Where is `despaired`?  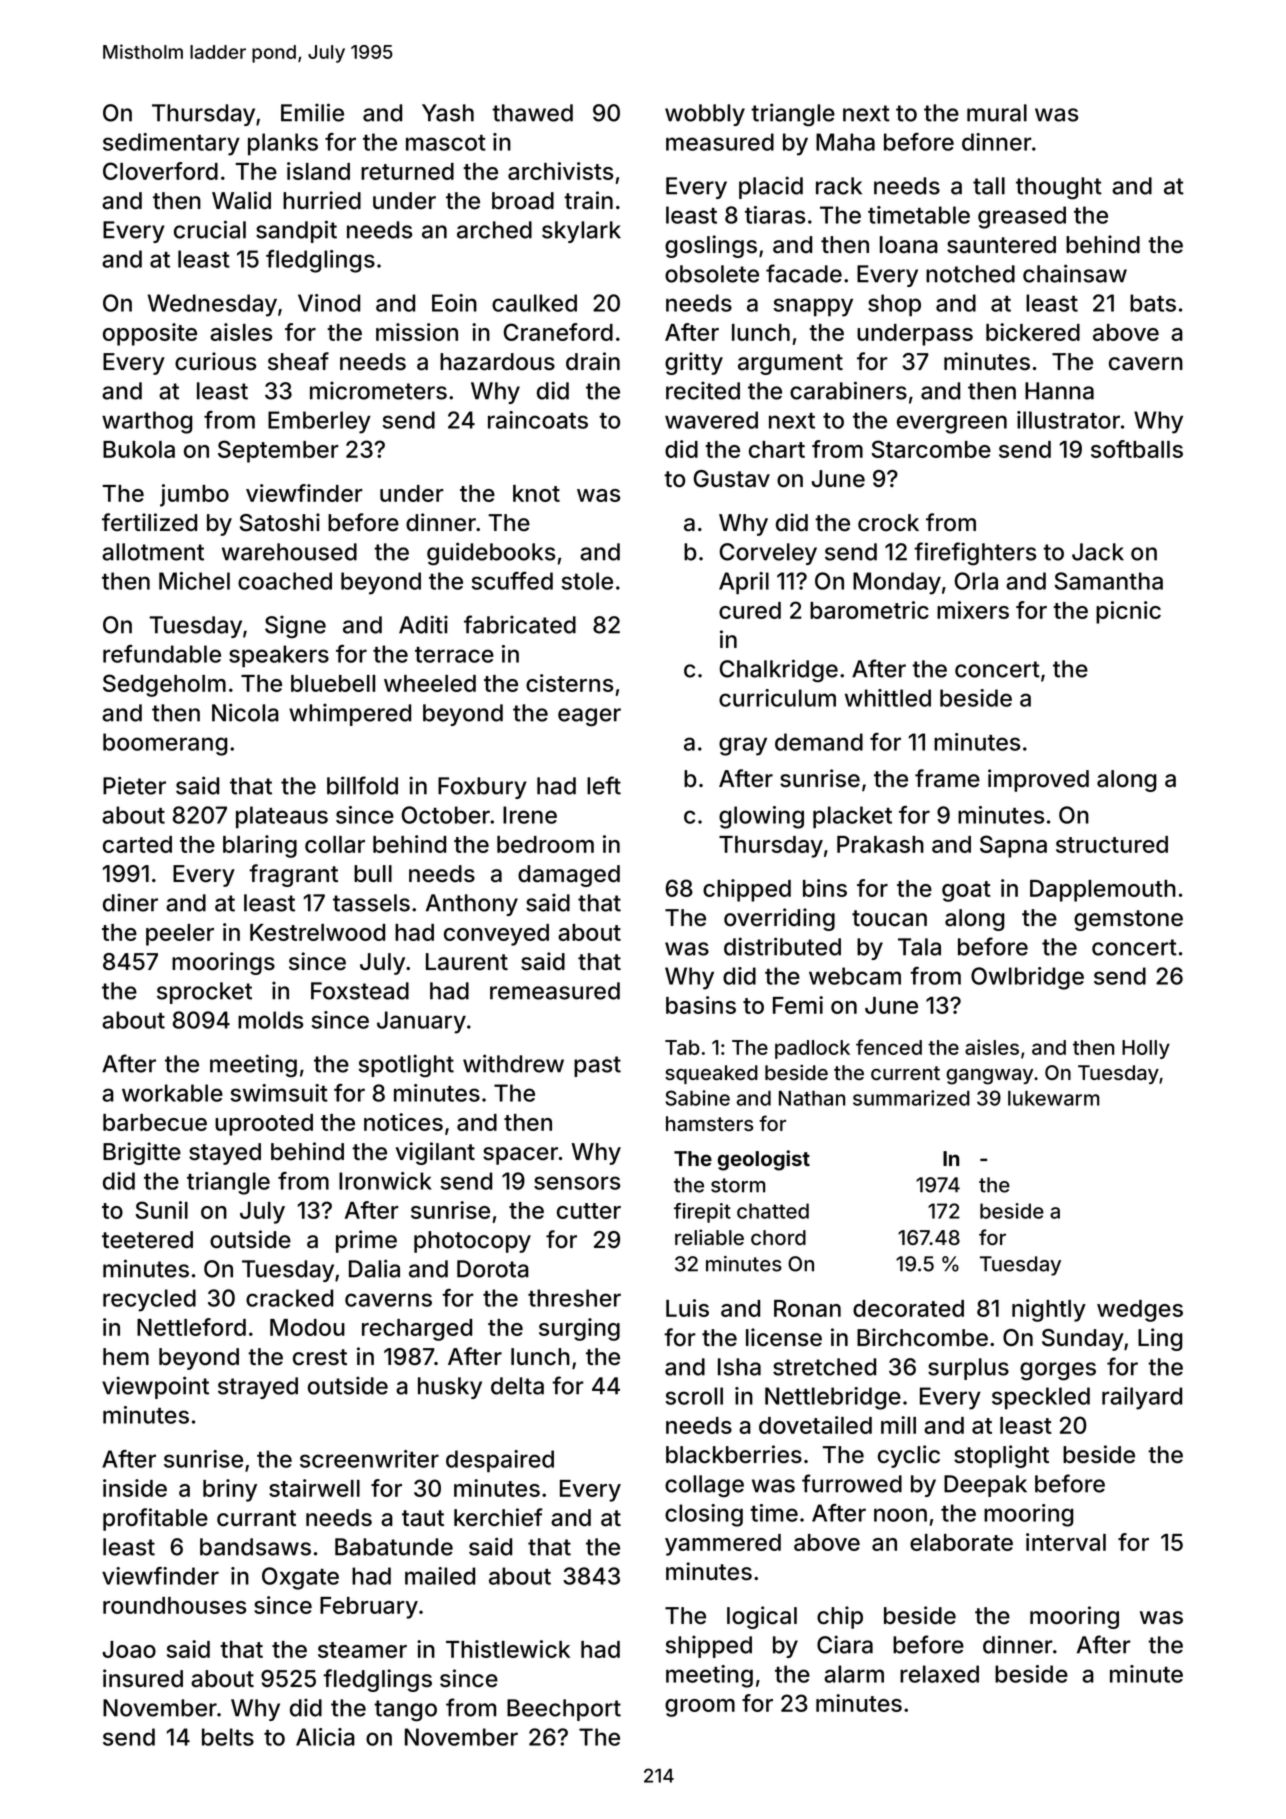 despaired is located at coordinates (500, 1461).
